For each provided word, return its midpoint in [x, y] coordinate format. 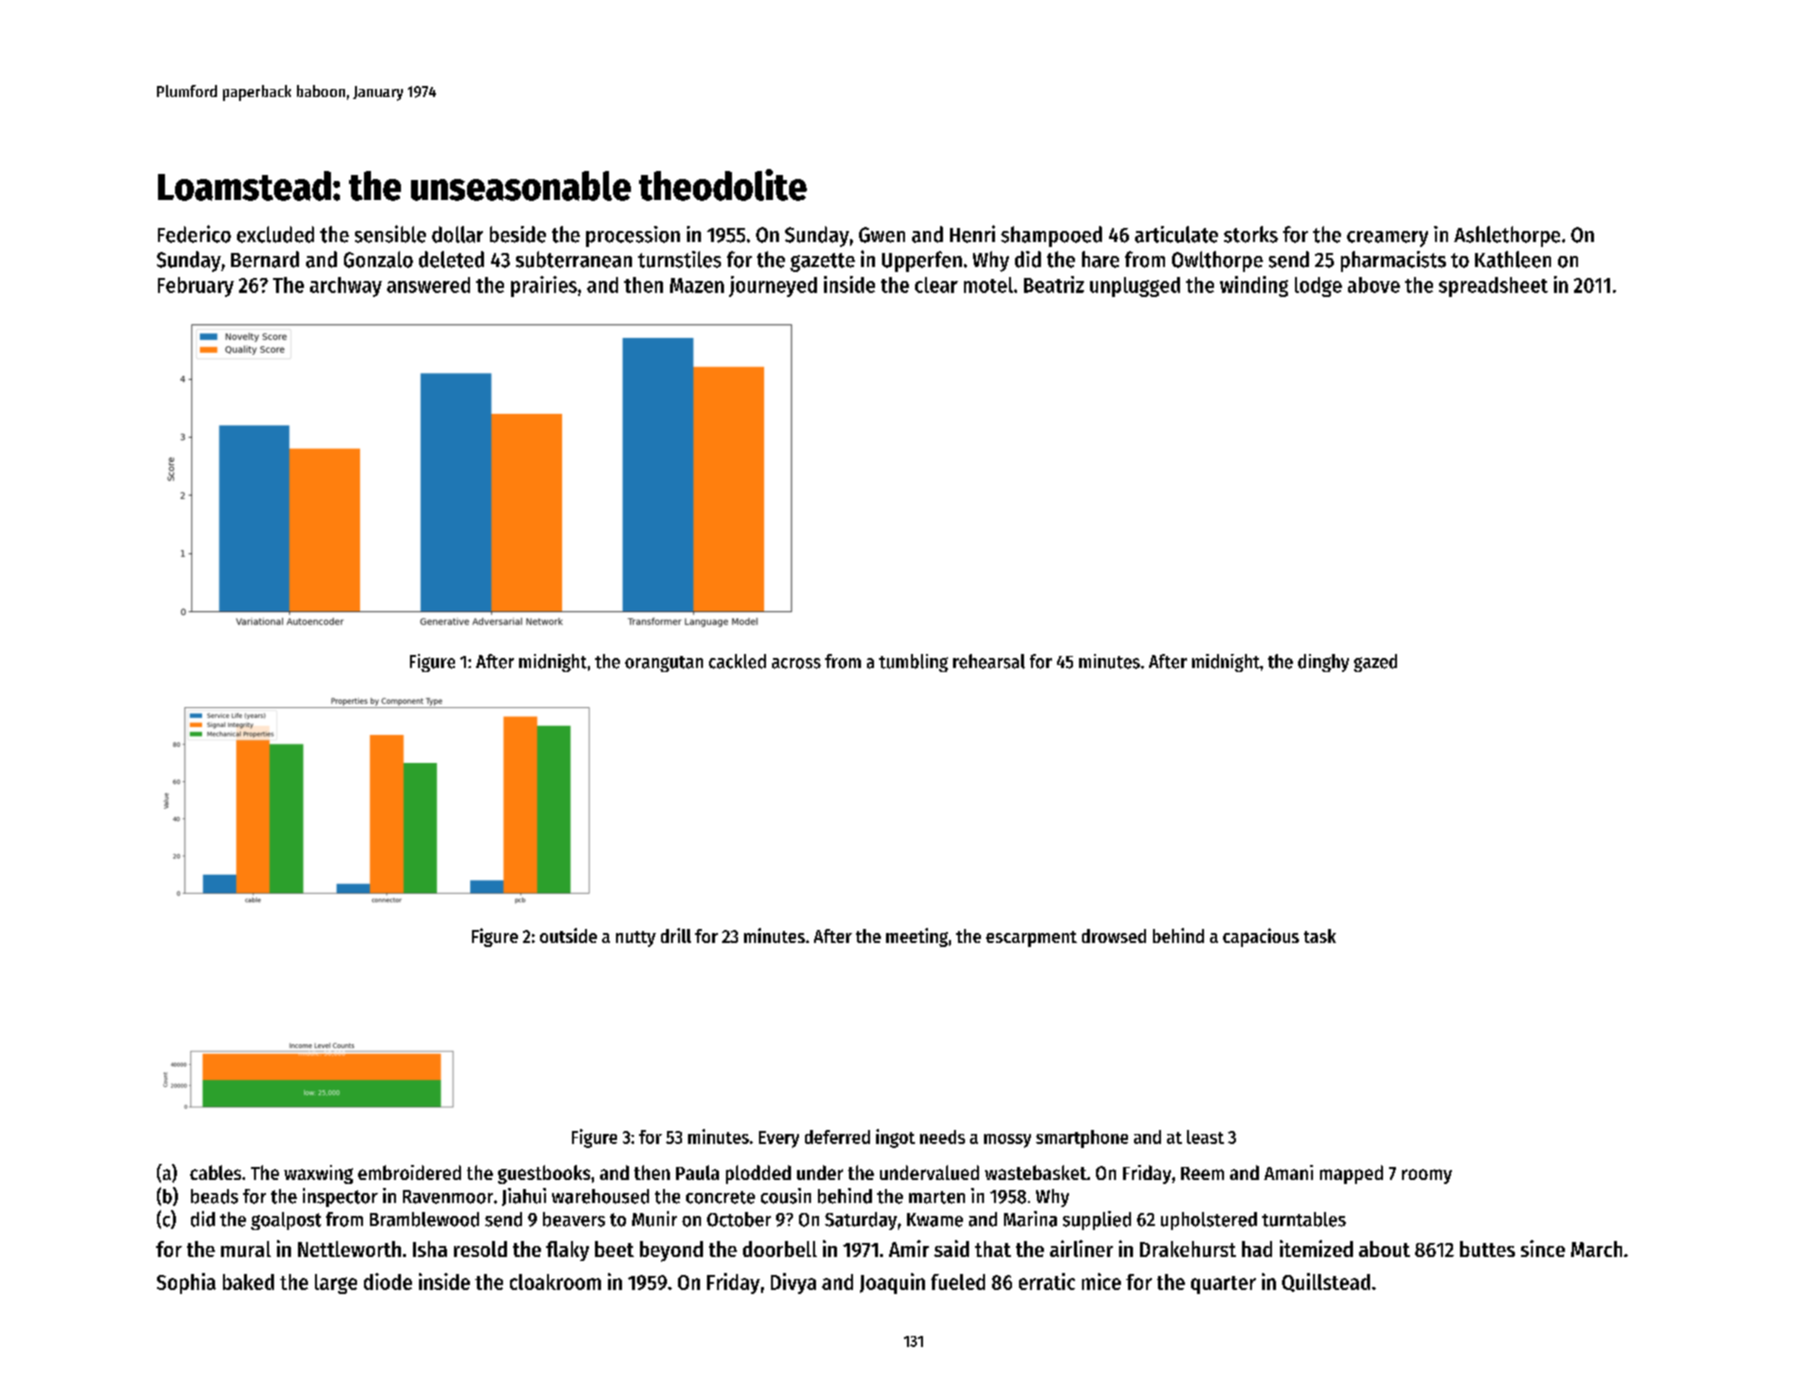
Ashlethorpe [1507, 236]
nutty [636, 939]
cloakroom [555, 1282]
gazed [1375, 663]
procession [633, 236]
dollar [457, 234]
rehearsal [989, 661]
